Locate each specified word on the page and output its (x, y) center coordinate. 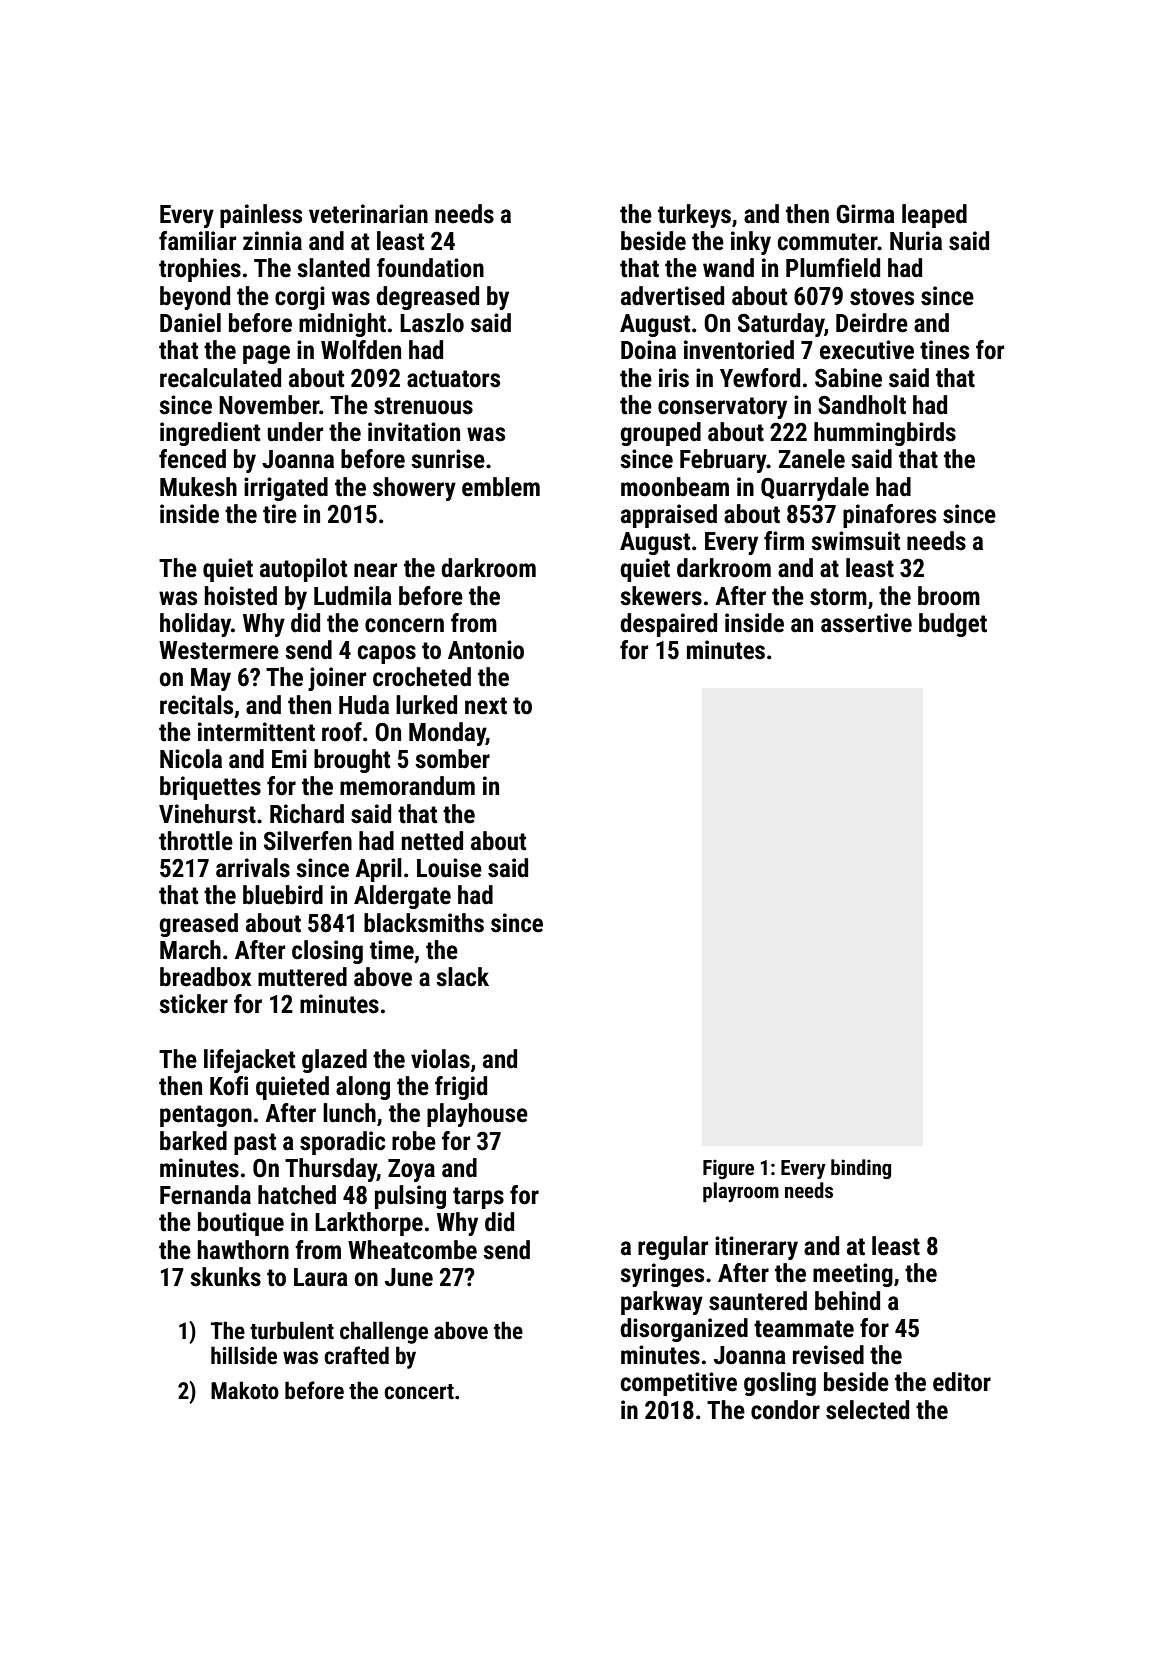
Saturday (781, 325)
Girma (865, 214)
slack (462, 977)
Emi (289, 758)
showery (414, 489)
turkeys (694, 216)
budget (953, 625)
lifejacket (249, 1061)
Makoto (245, 1390)
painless (261, 216)
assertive (866, 623)
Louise (449, 868)
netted (432, 841)
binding (861, 1169)
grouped (660, 434)
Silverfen (308, 841)
